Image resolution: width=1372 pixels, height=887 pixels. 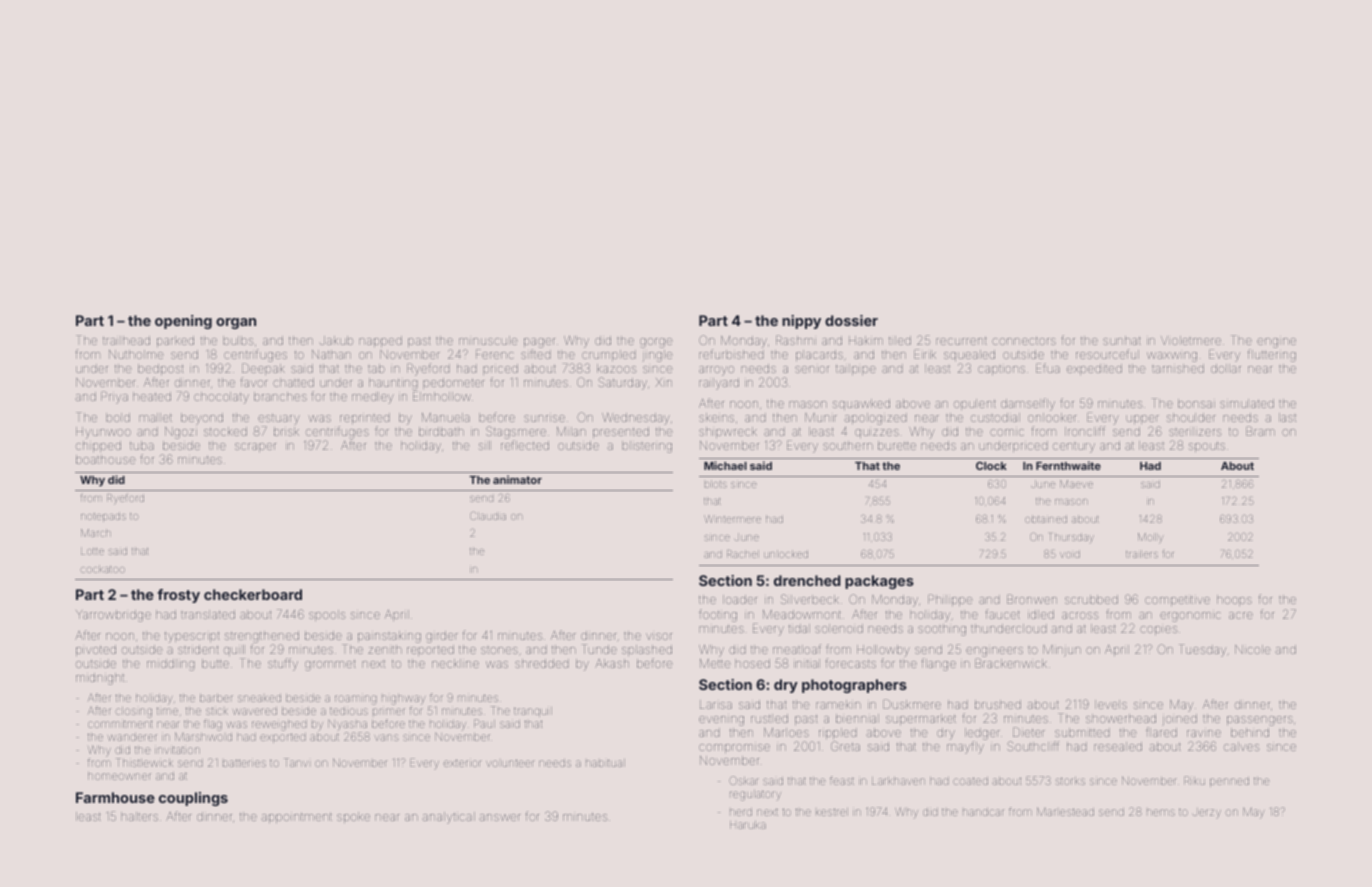 I want to click on nippy, so click(x=801, y=322).
